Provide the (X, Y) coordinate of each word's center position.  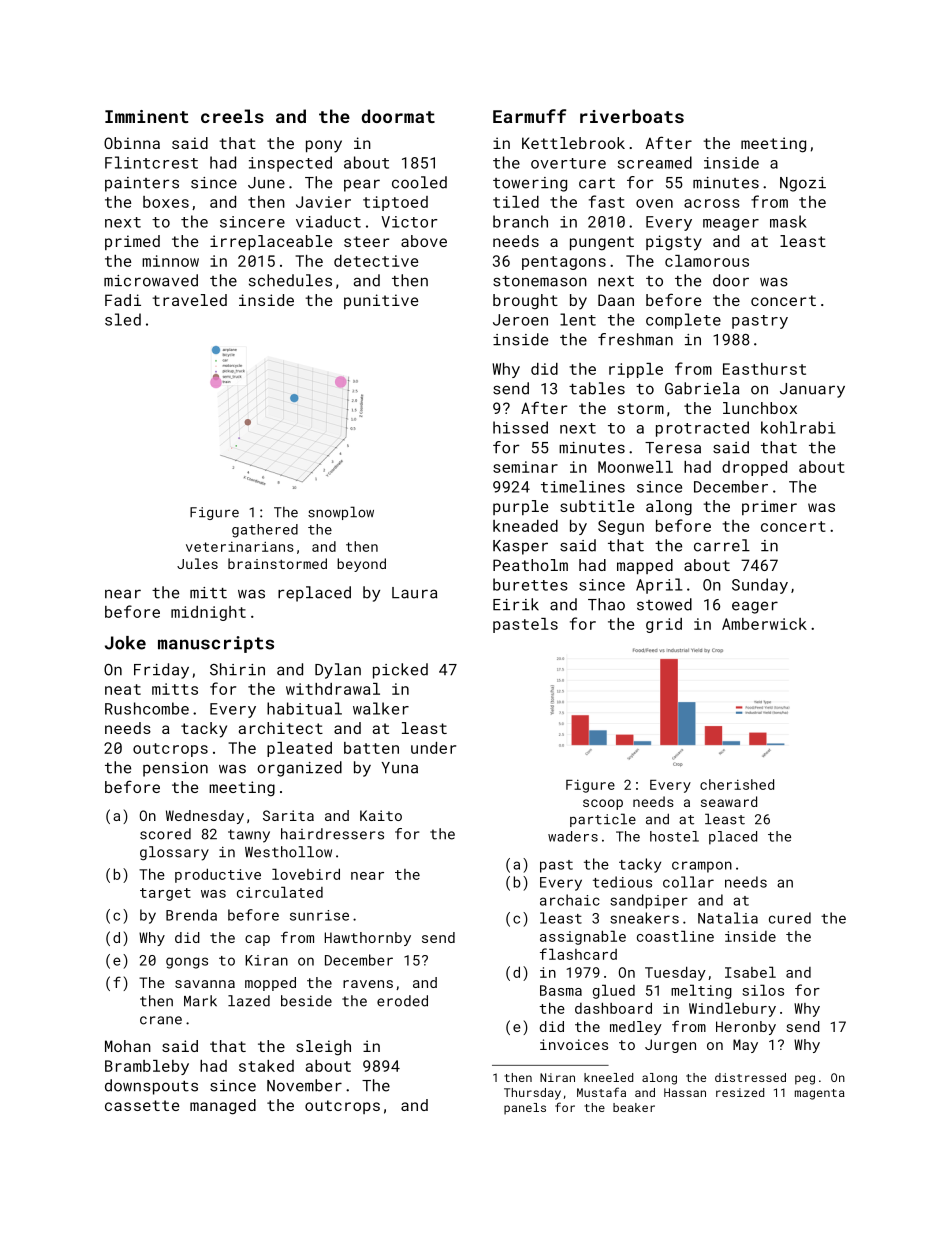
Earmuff (529, 116)
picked (400, 671)
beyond (361, 565)
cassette (142, 1105)
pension (175, 769)
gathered (265, 531)
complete (683, 321)
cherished (737, 784)
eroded (402, 1001)
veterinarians (240, 546)
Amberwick (764, 624)
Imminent (146, 116)
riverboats (632, 116)
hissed (520, 427)
